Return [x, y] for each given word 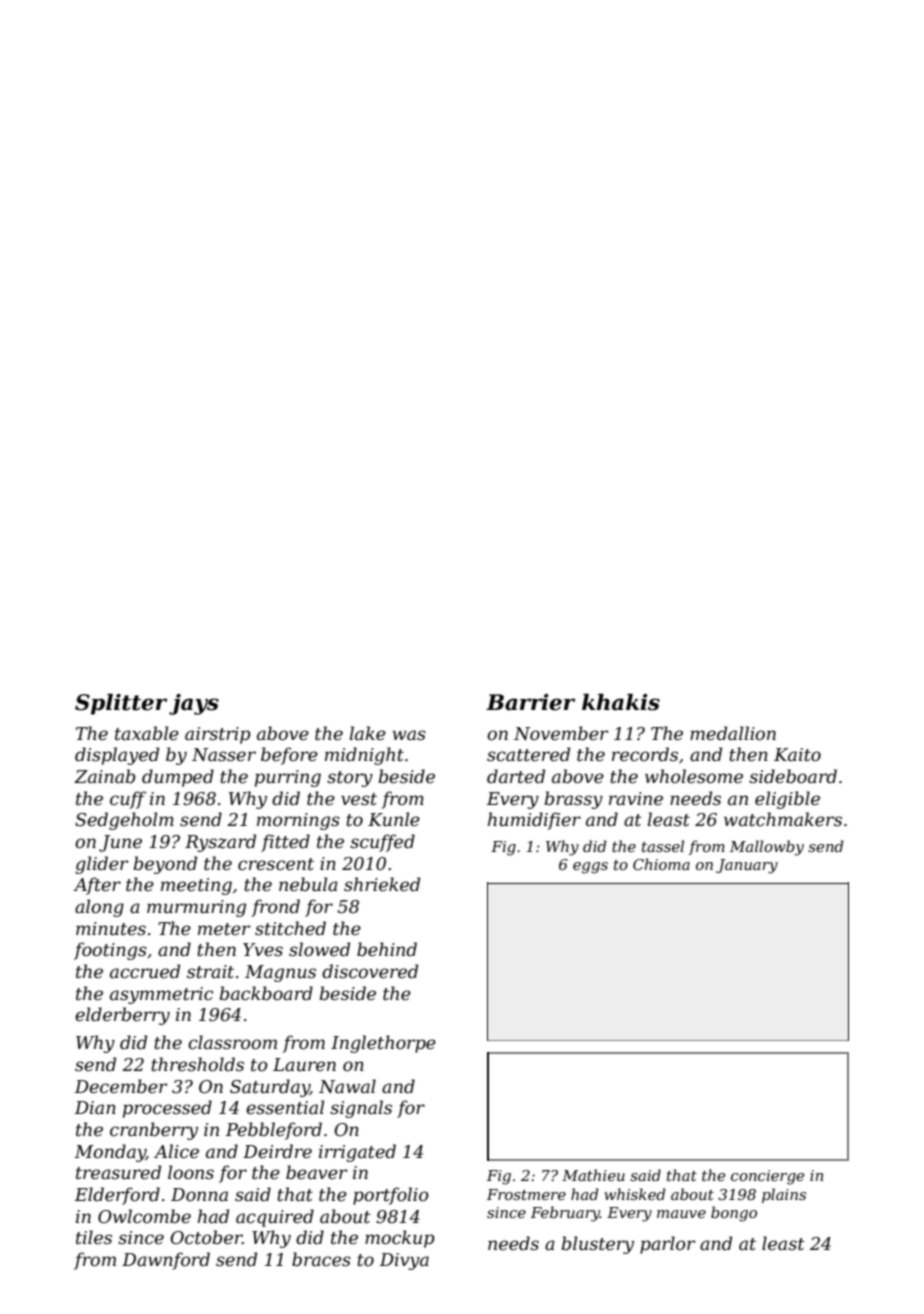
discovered [370, 971]
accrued [145, 971]
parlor [668, 1245]
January [747, 866]
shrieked [382, 884]
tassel [663, 846]
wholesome [694, 776]
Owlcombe [144, 1216]
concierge [767, 1177]
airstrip [218, 735]
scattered [528, 754]
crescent [276, 864]
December [121, 1086]
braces [321, 1259]
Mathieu [593, 1175]
